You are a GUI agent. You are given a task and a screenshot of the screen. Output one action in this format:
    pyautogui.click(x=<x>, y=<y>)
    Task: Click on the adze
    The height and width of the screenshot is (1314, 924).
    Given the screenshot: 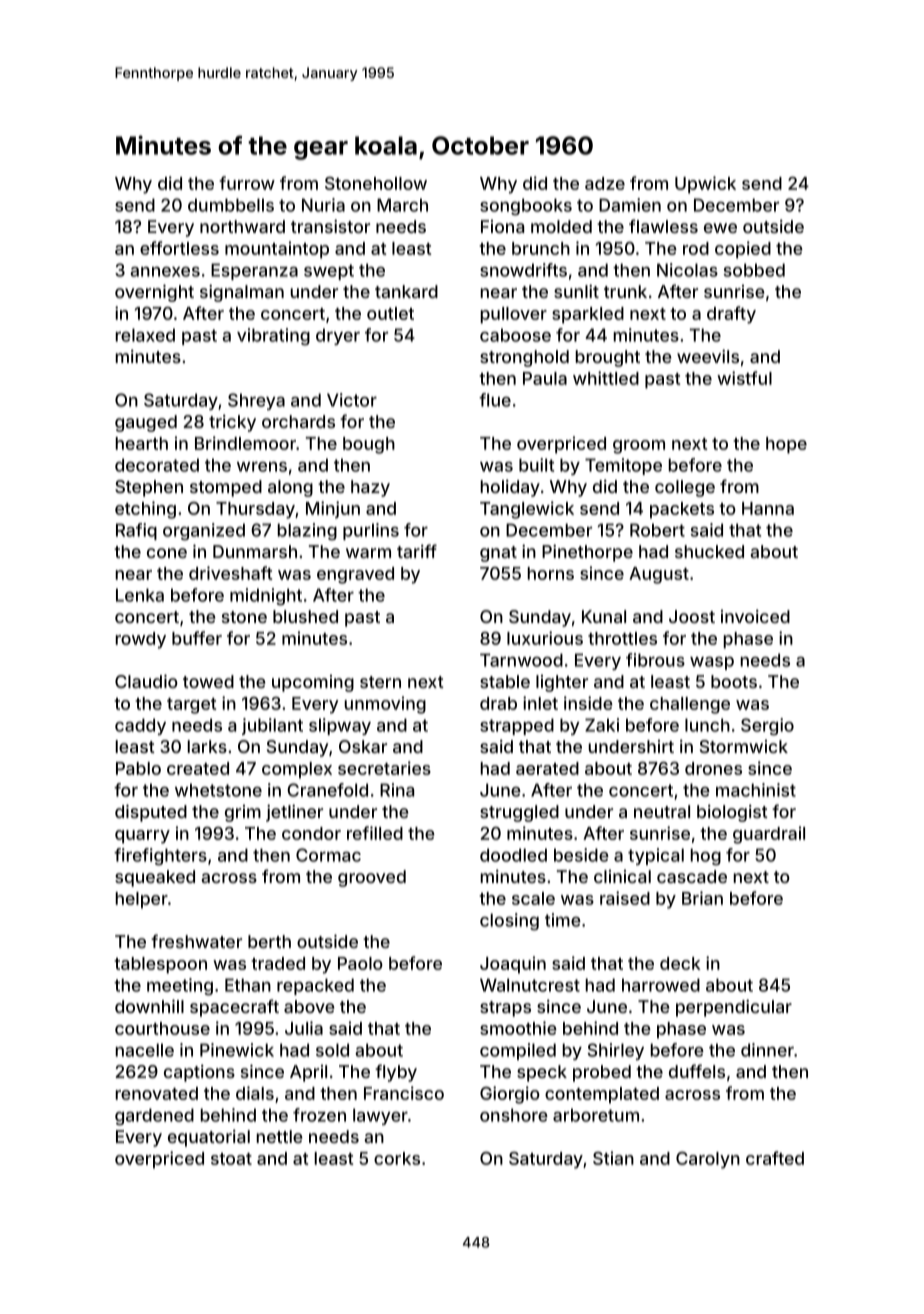 What is the action you would take?
    pyautogui.click(x=605, y=183)
